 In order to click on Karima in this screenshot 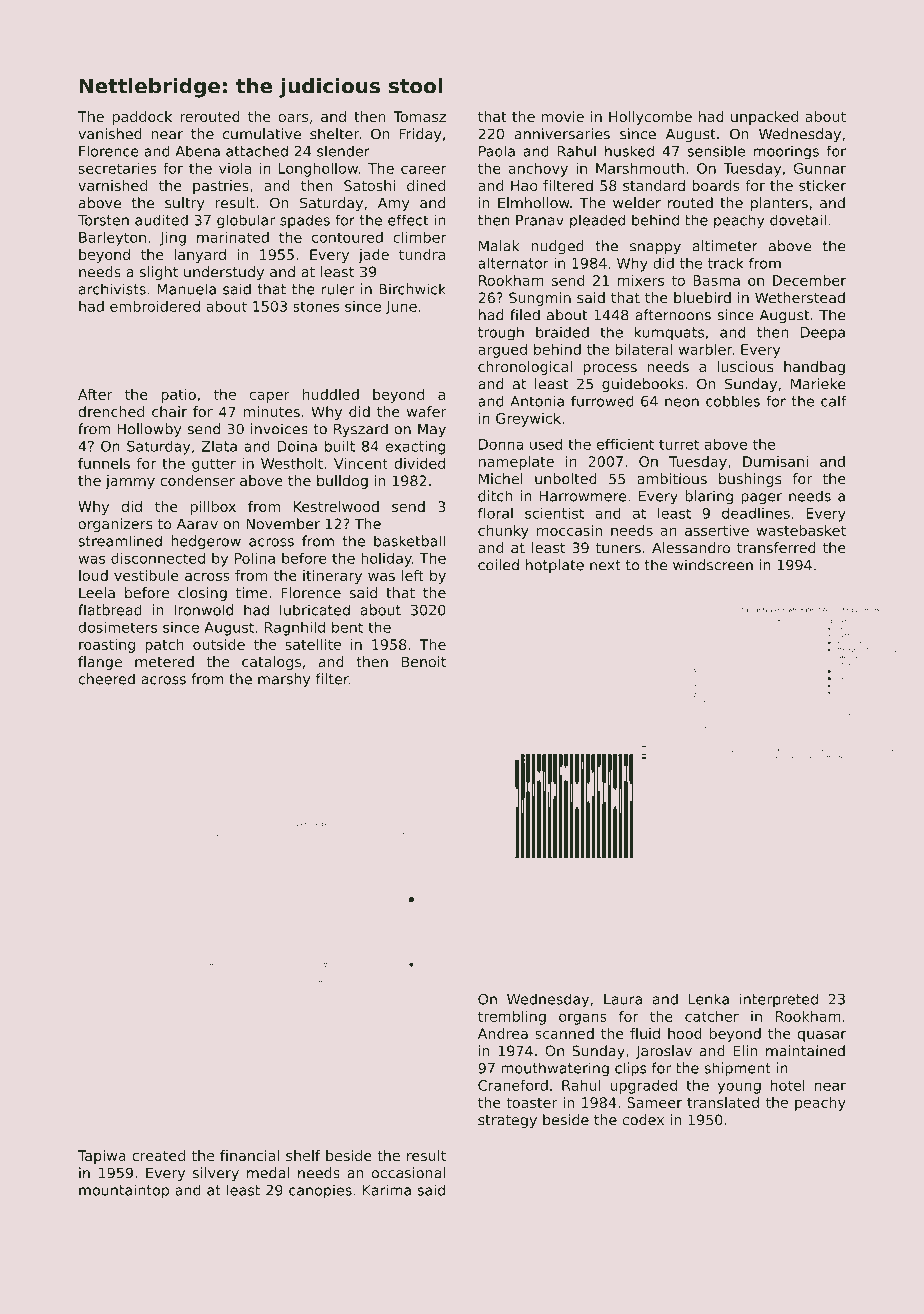, I will do `click(387, 1190)`.
